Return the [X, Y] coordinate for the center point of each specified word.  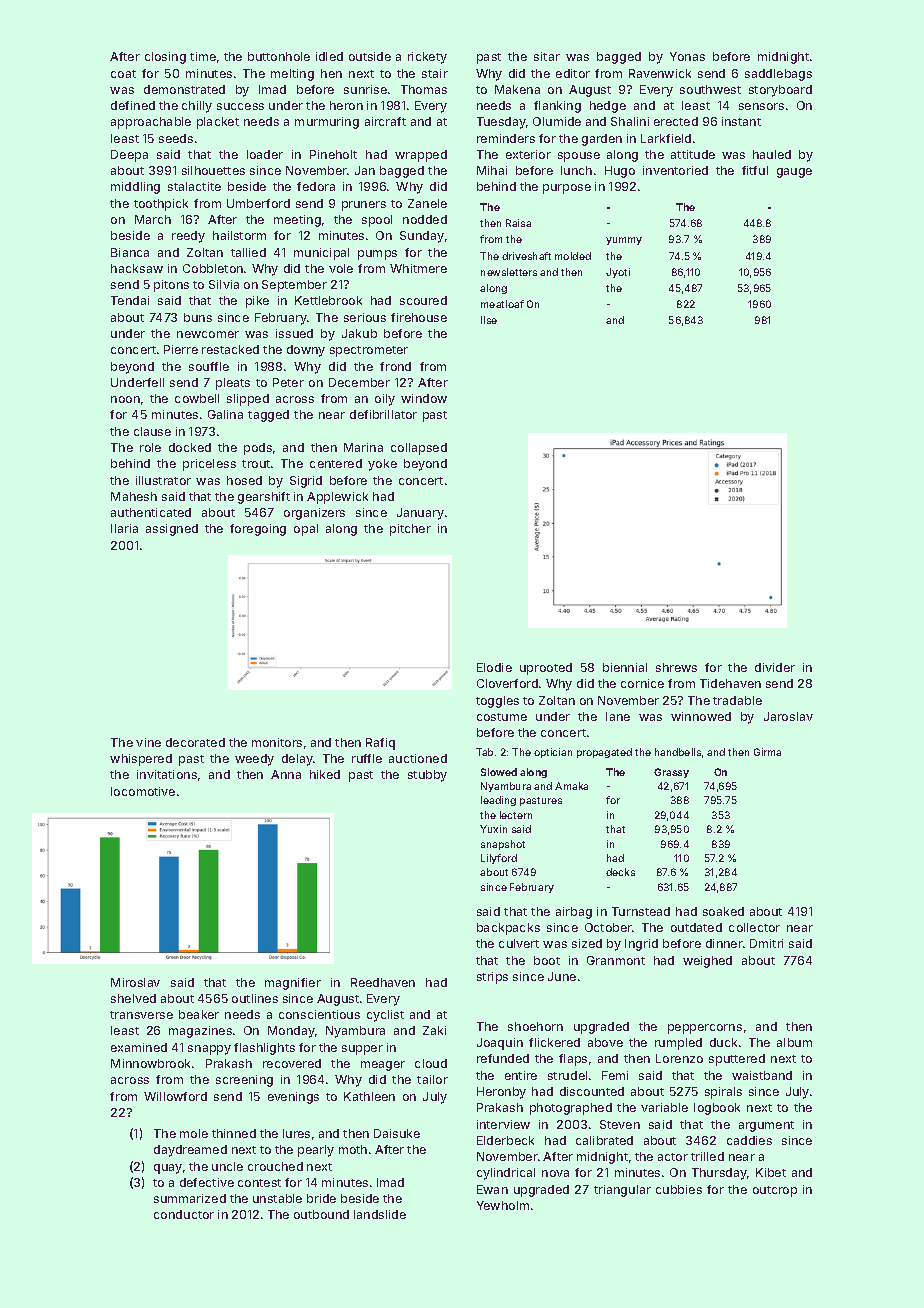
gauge [794, 173]
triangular [622, 1191]
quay [168, 1169]
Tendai [130, 300]
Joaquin [500, 1044]
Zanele [427, 203]
